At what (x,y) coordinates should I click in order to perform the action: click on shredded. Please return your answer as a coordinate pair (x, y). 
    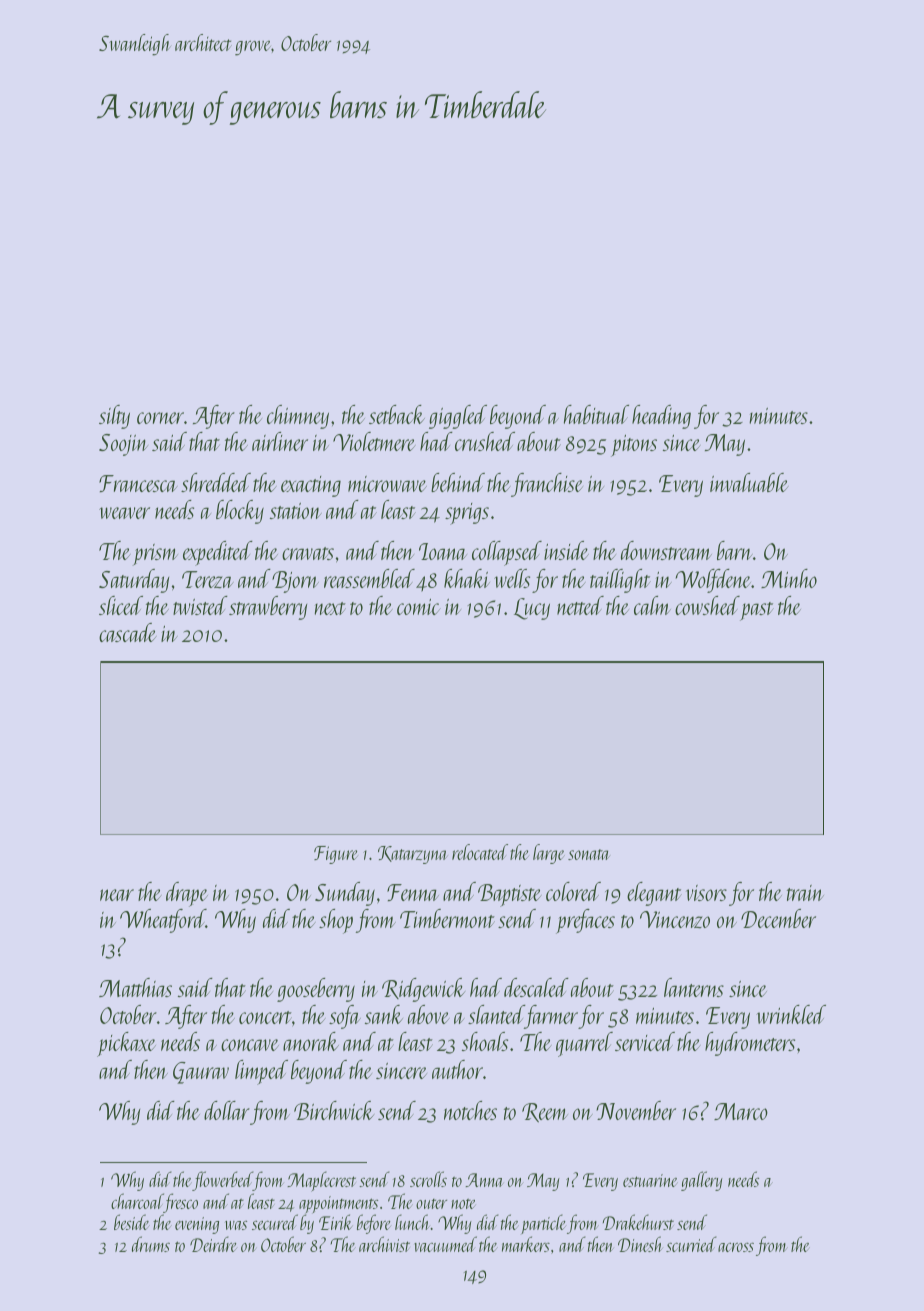
    Looking at the image, I should click on (216, 482).
